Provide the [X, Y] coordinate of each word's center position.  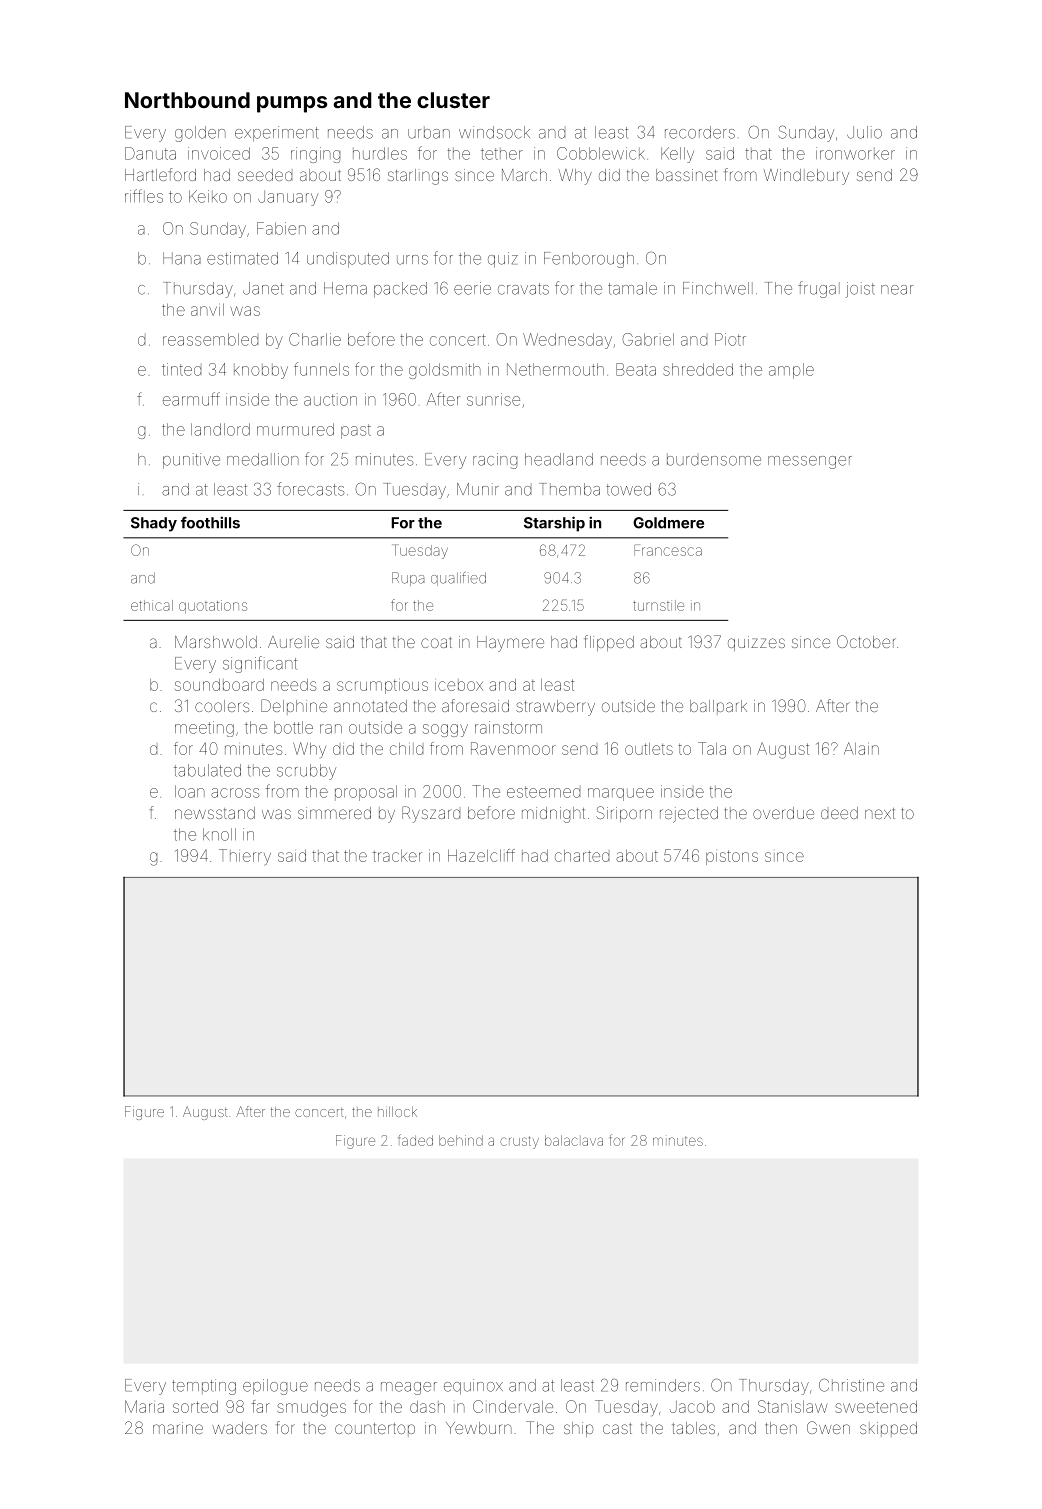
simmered [334, 813]
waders [239, 1428]
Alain [861, 748]
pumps [292, 104]
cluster [453, 100]
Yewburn [479, 1428]
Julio [864, 132]
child [406, 749]
